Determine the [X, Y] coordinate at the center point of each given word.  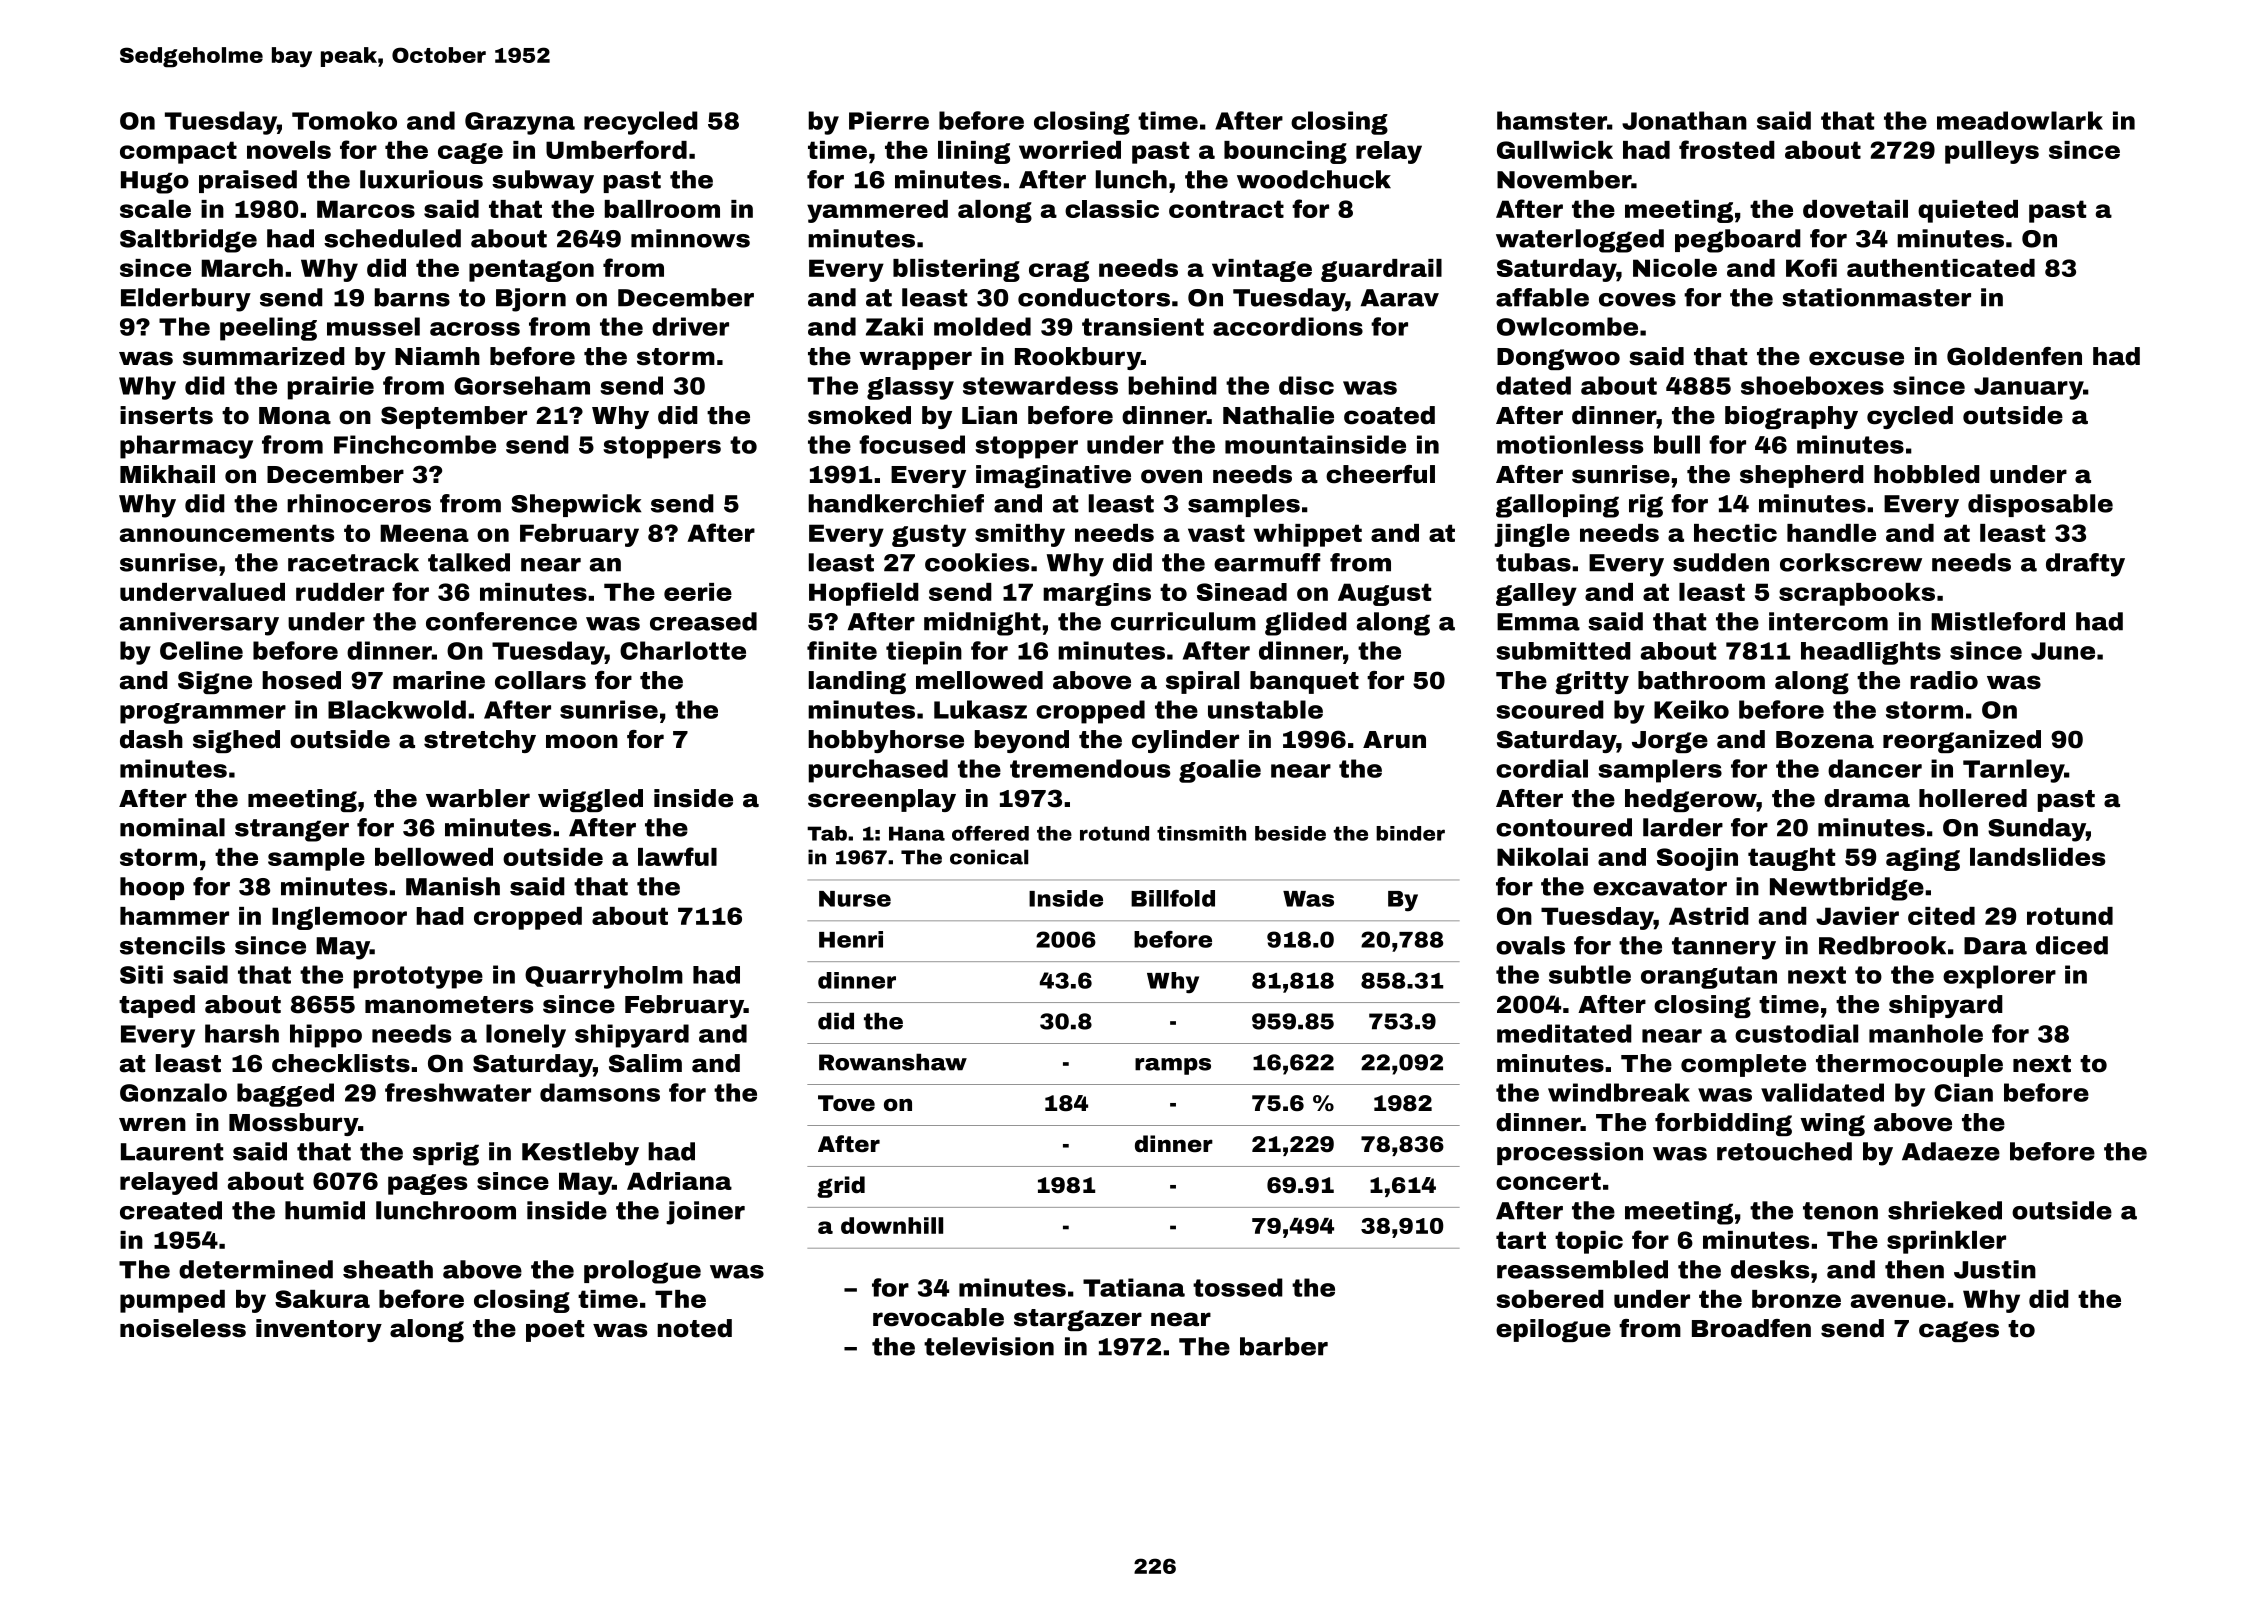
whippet [1308, 535]
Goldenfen [2014, 356]
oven [1171, 476]
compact [178, 152]
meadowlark [2020, 120]
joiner [705, 1213]
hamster [1552, 120]
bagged [285, 1095]
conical [989, 857]
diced [2072, 945]
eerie [698, 592]
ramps [1173, 1066]
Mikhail [167, 474]
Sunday [2037, 830]
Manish [453, 886]
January [2029, 388]
